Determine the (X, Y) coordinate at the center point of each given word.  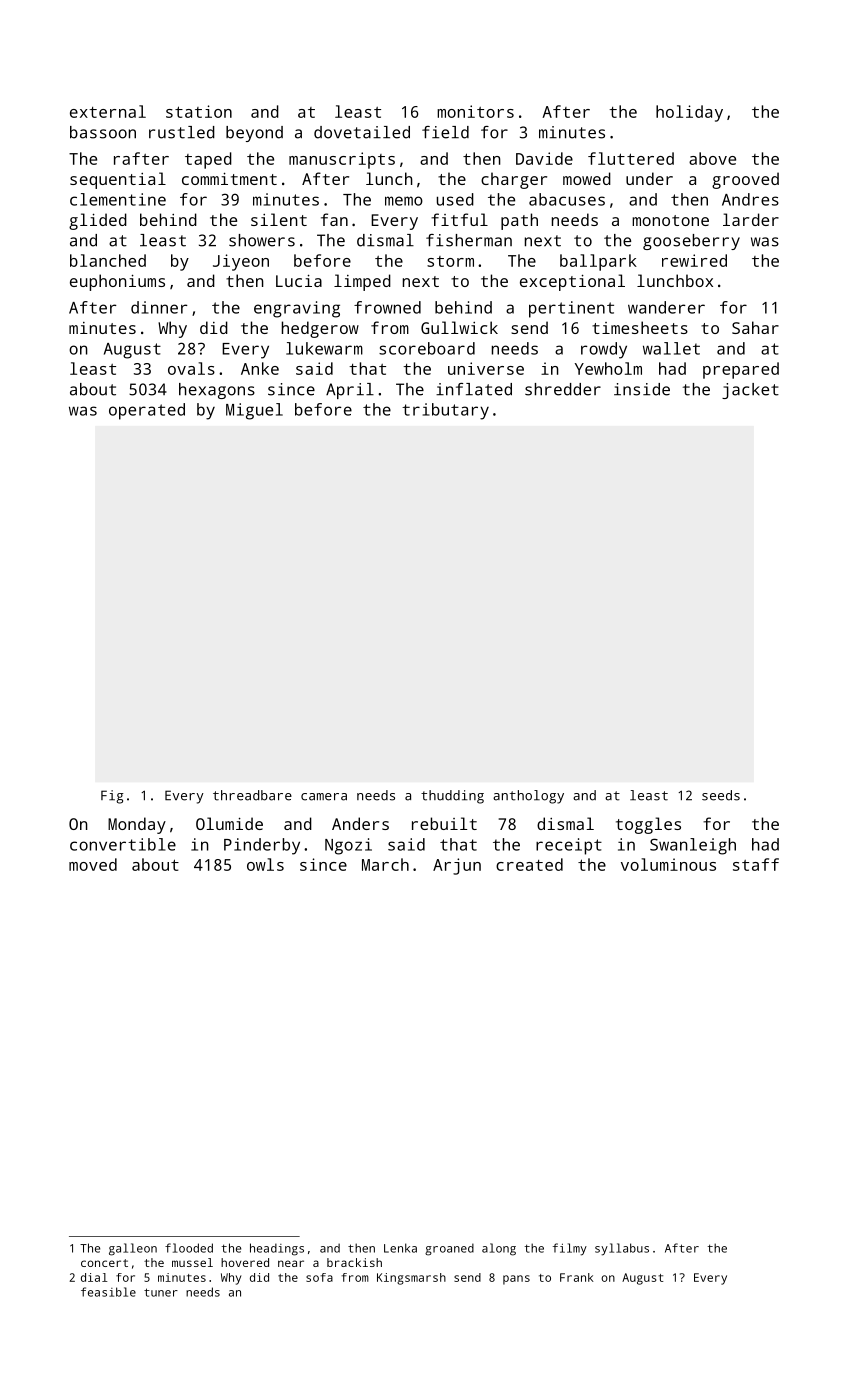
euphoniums (117, 282)
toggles (648, 825)
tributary (445, 411)
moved (93, 864)
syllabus (622, 1249)
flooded (189, 1248)
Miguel (254, 411)
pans (516, 1280)
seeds (721, 795)
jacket (750, 391)
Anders (360, 823)
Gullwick (459, 327)
